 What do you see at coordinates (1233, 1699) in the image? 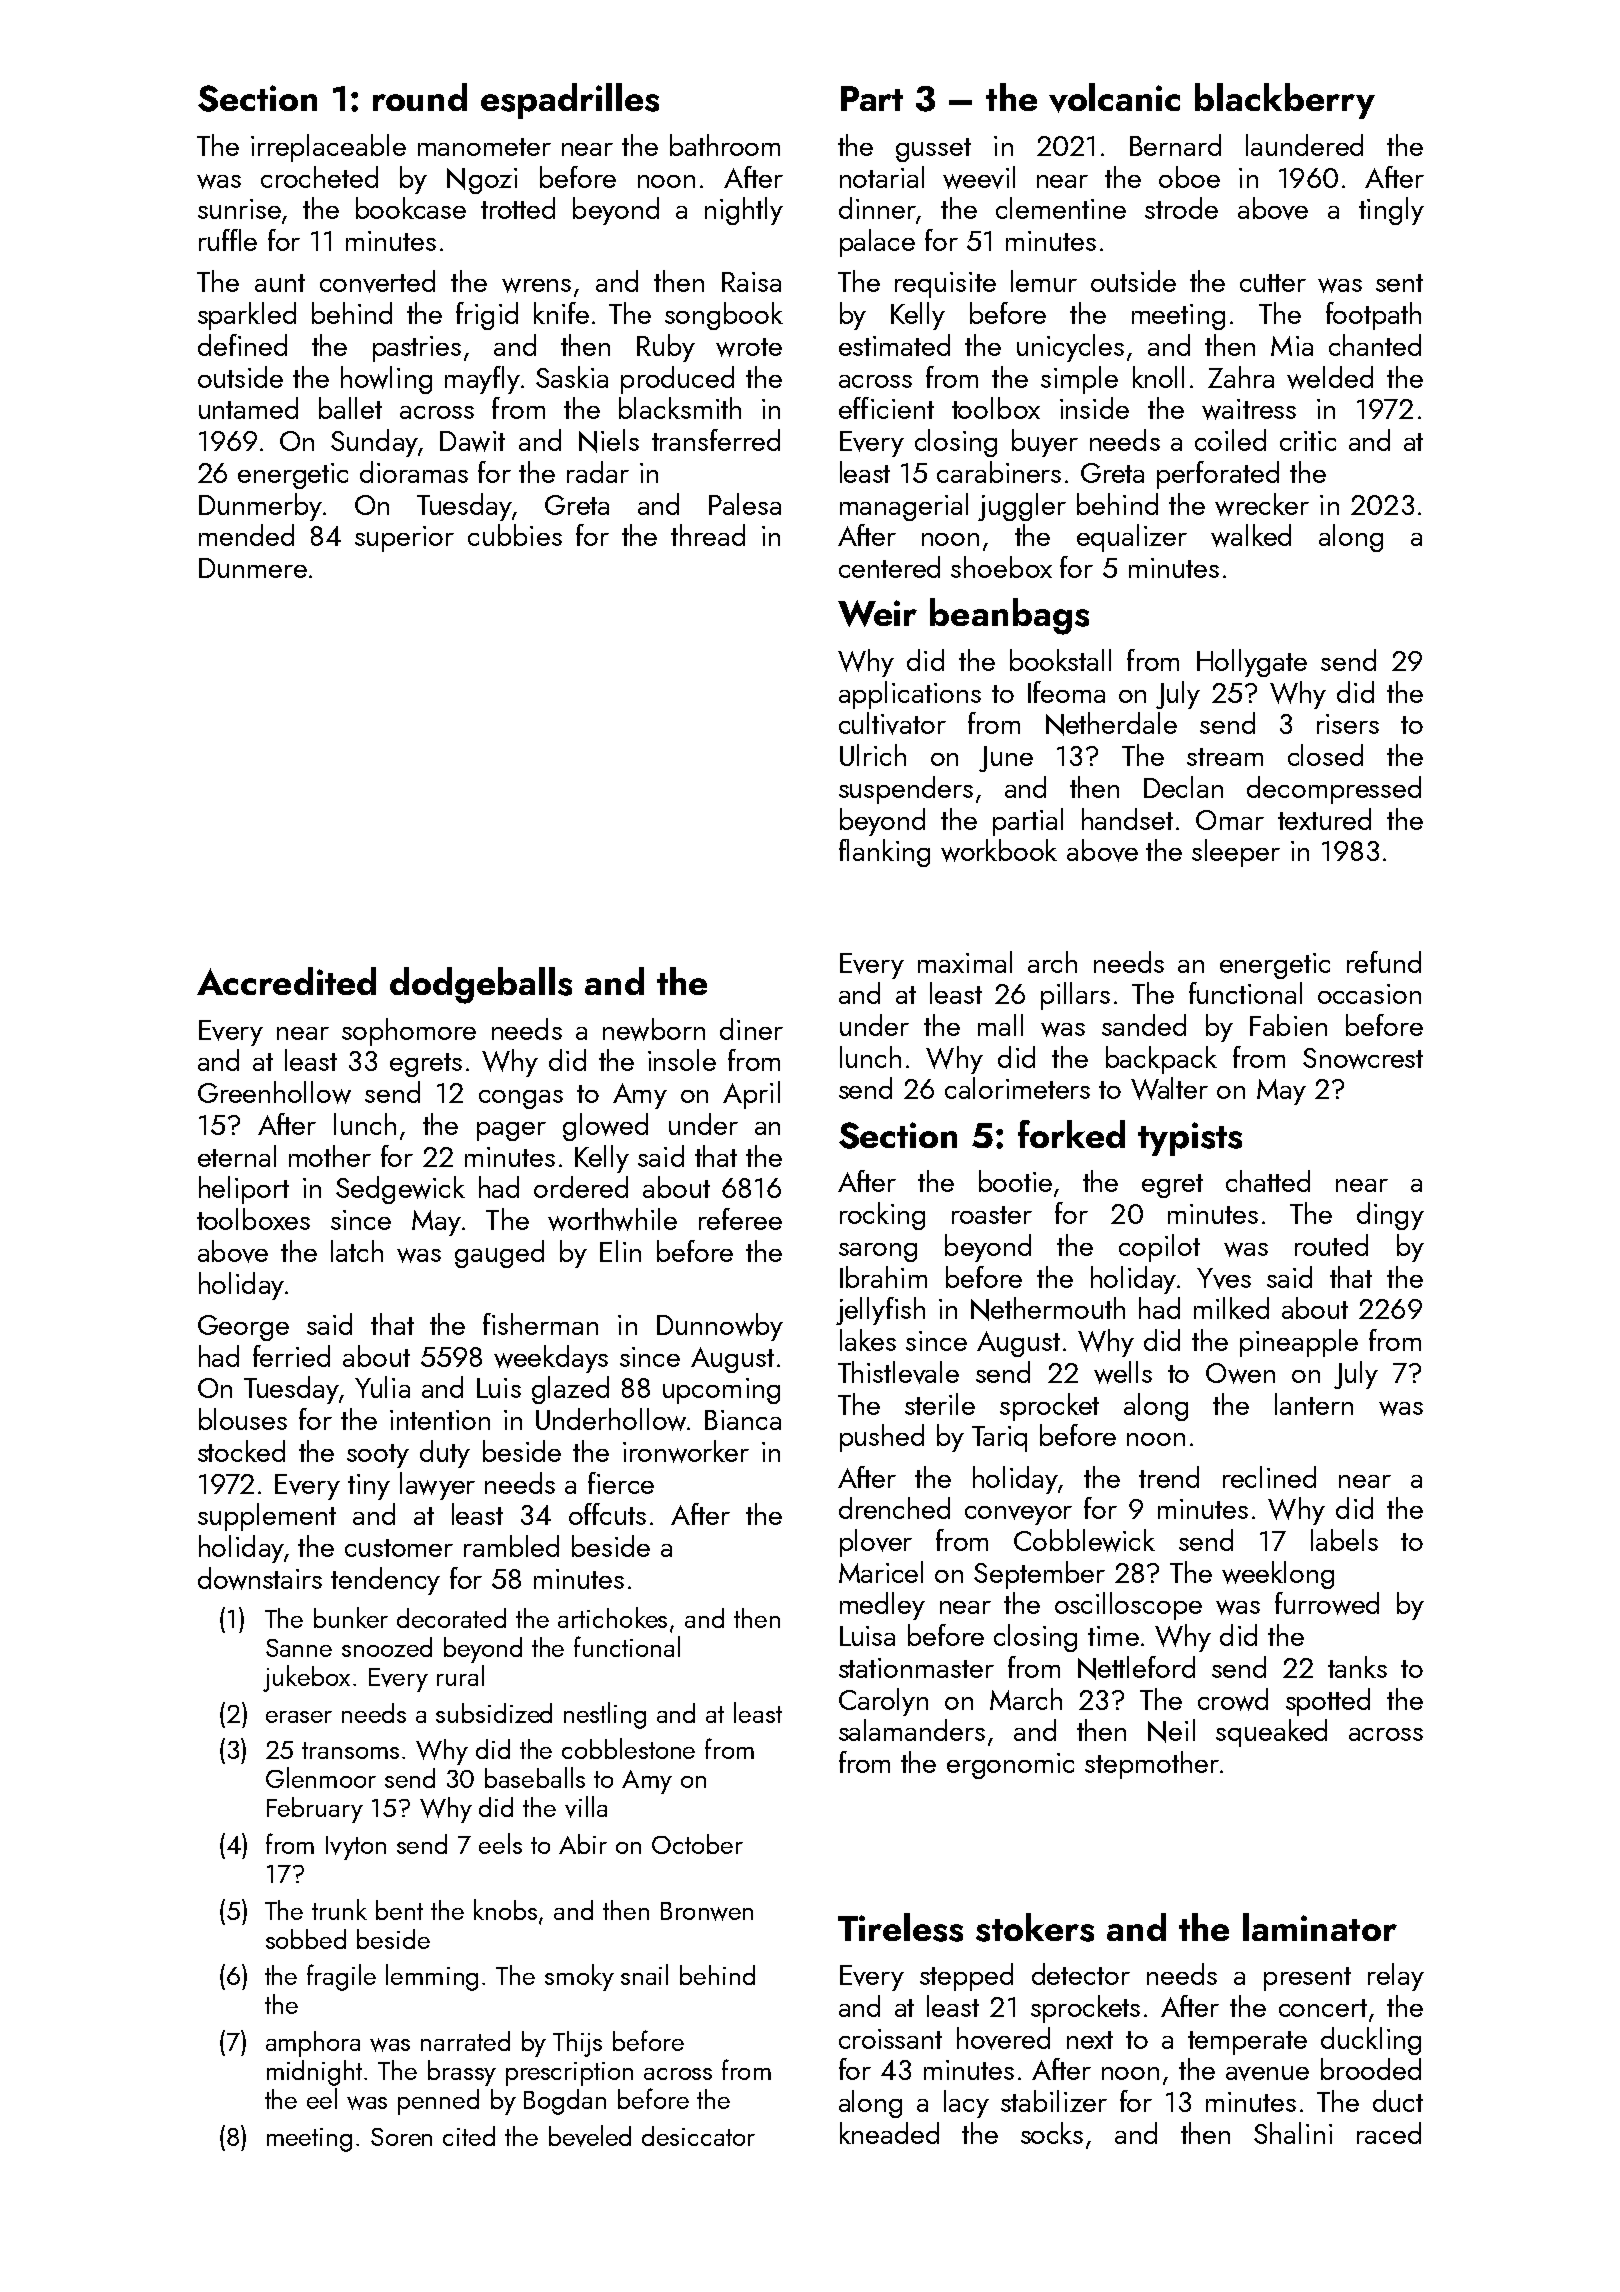
I see `crowd` at bounding box center [1233, 1699].
